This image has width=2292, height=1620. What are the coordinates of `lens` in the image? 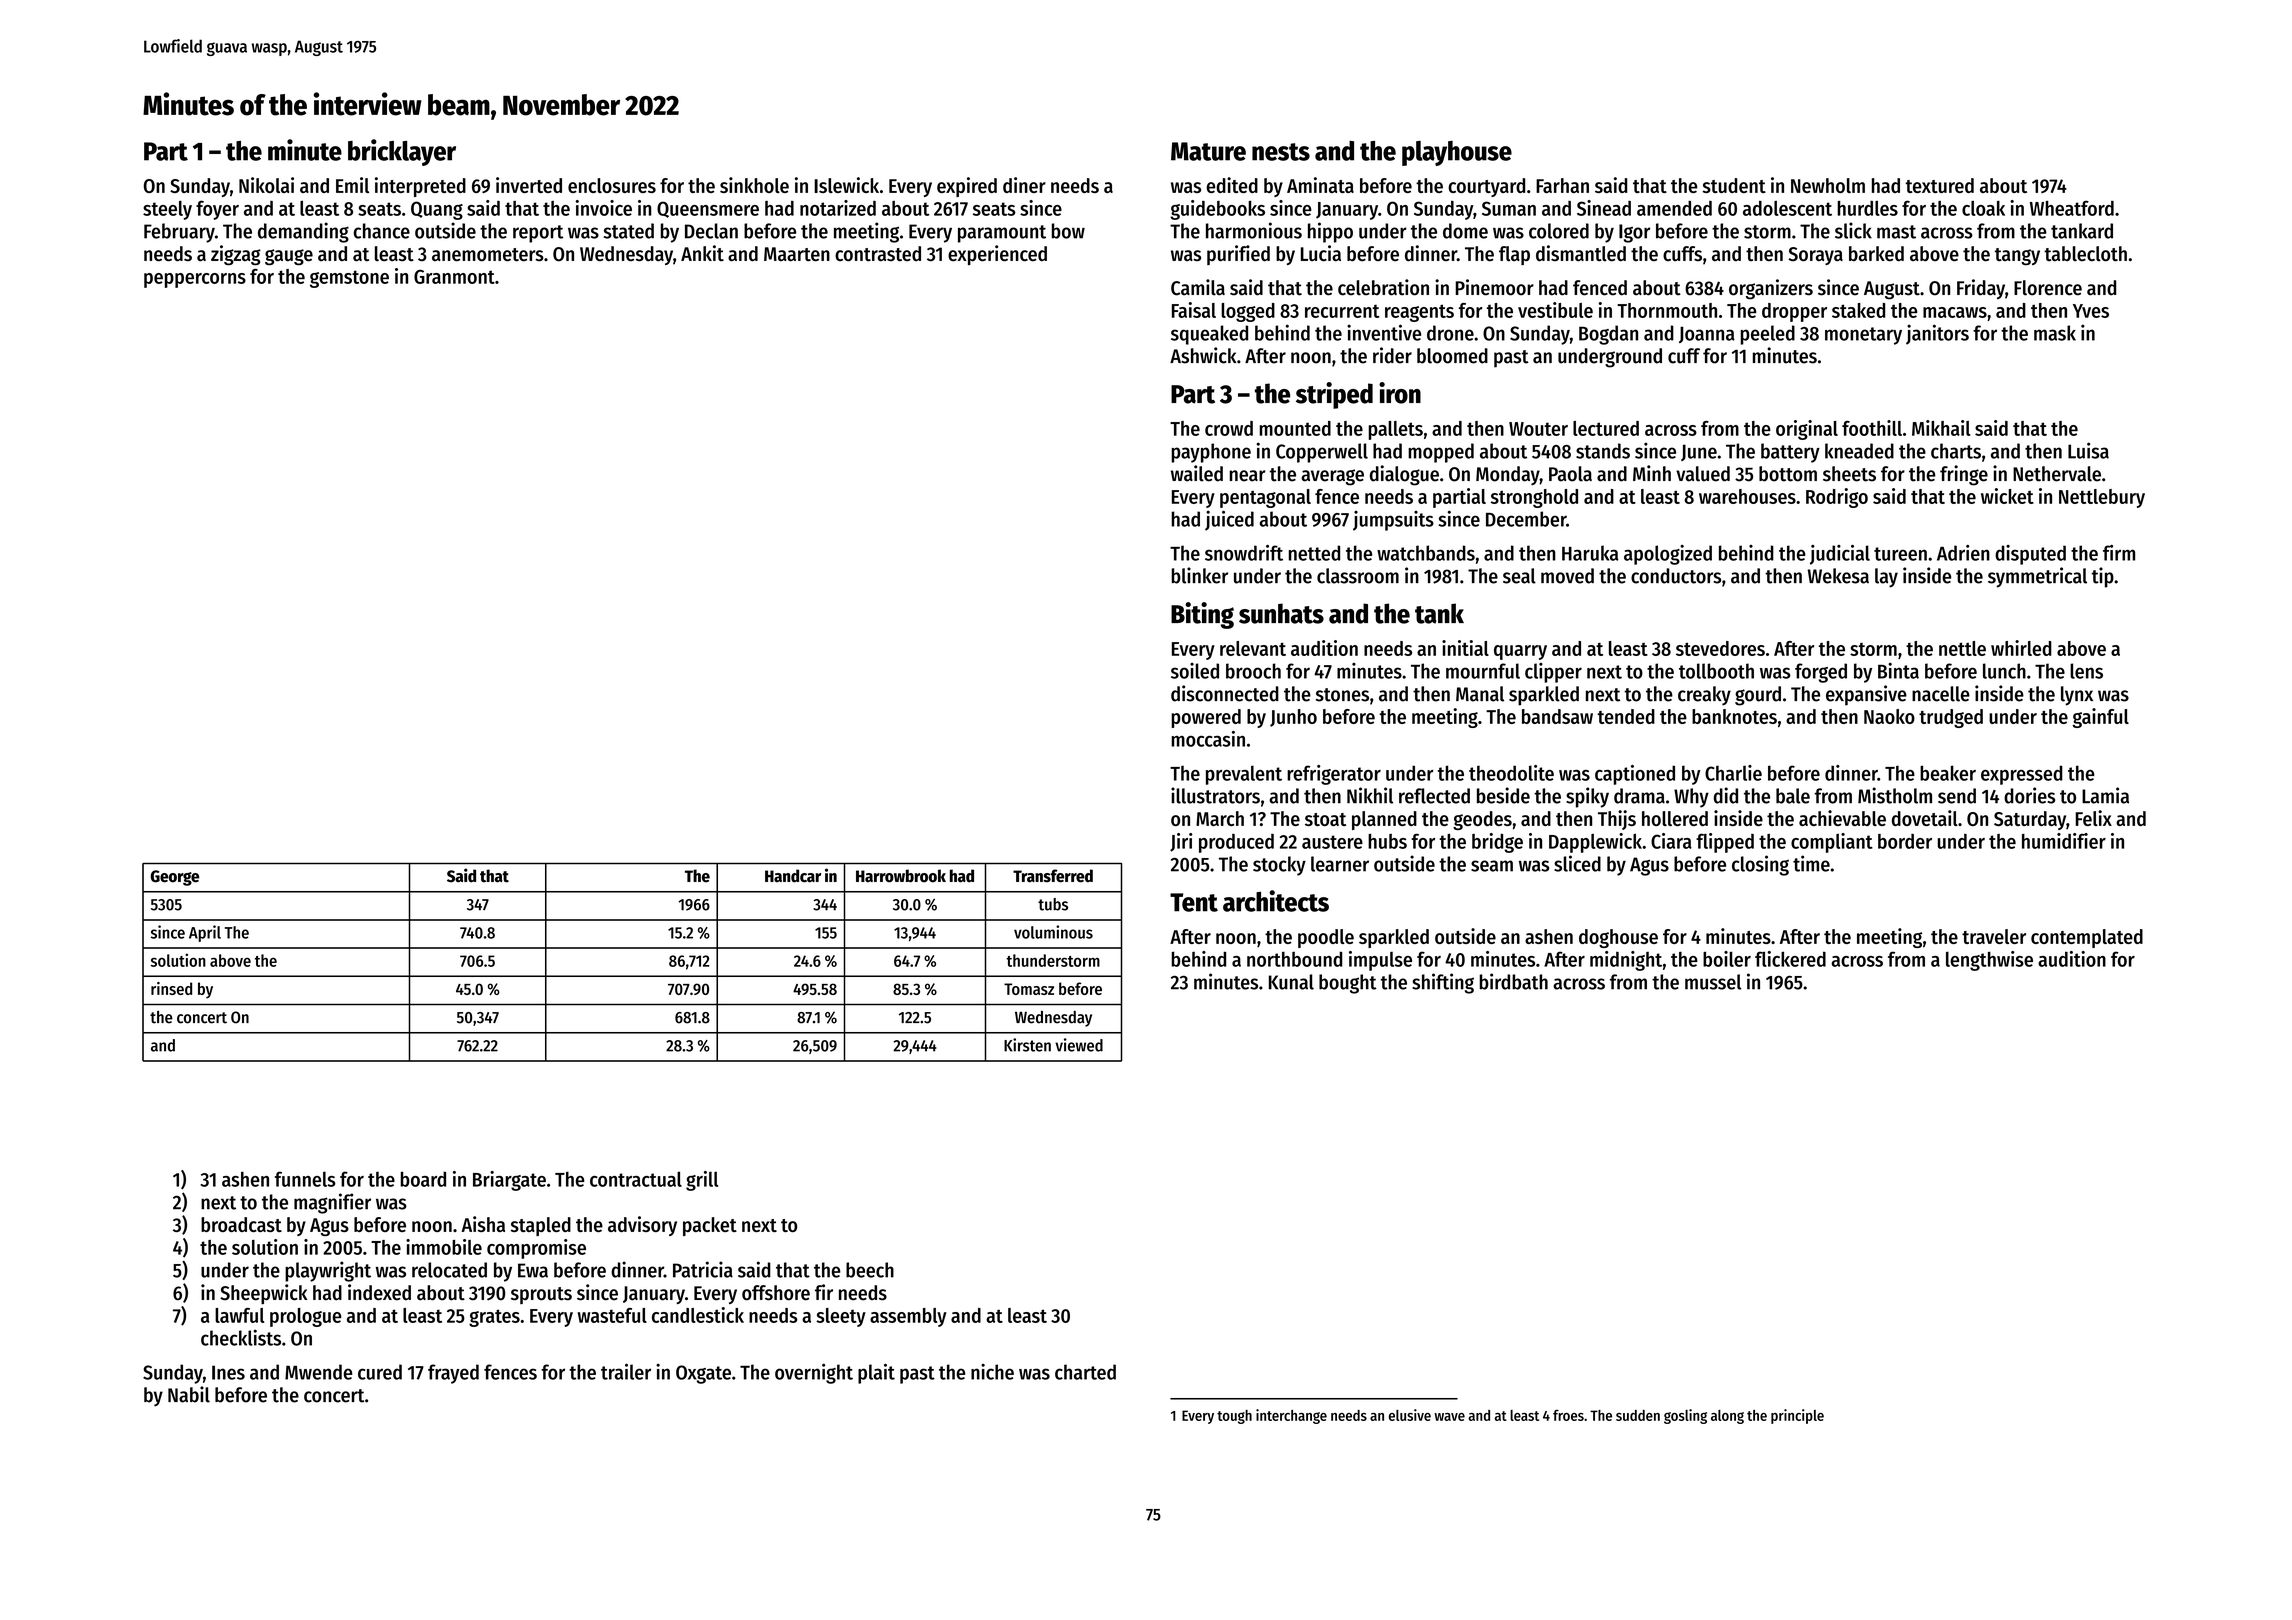 It's located at (2086, 671).
